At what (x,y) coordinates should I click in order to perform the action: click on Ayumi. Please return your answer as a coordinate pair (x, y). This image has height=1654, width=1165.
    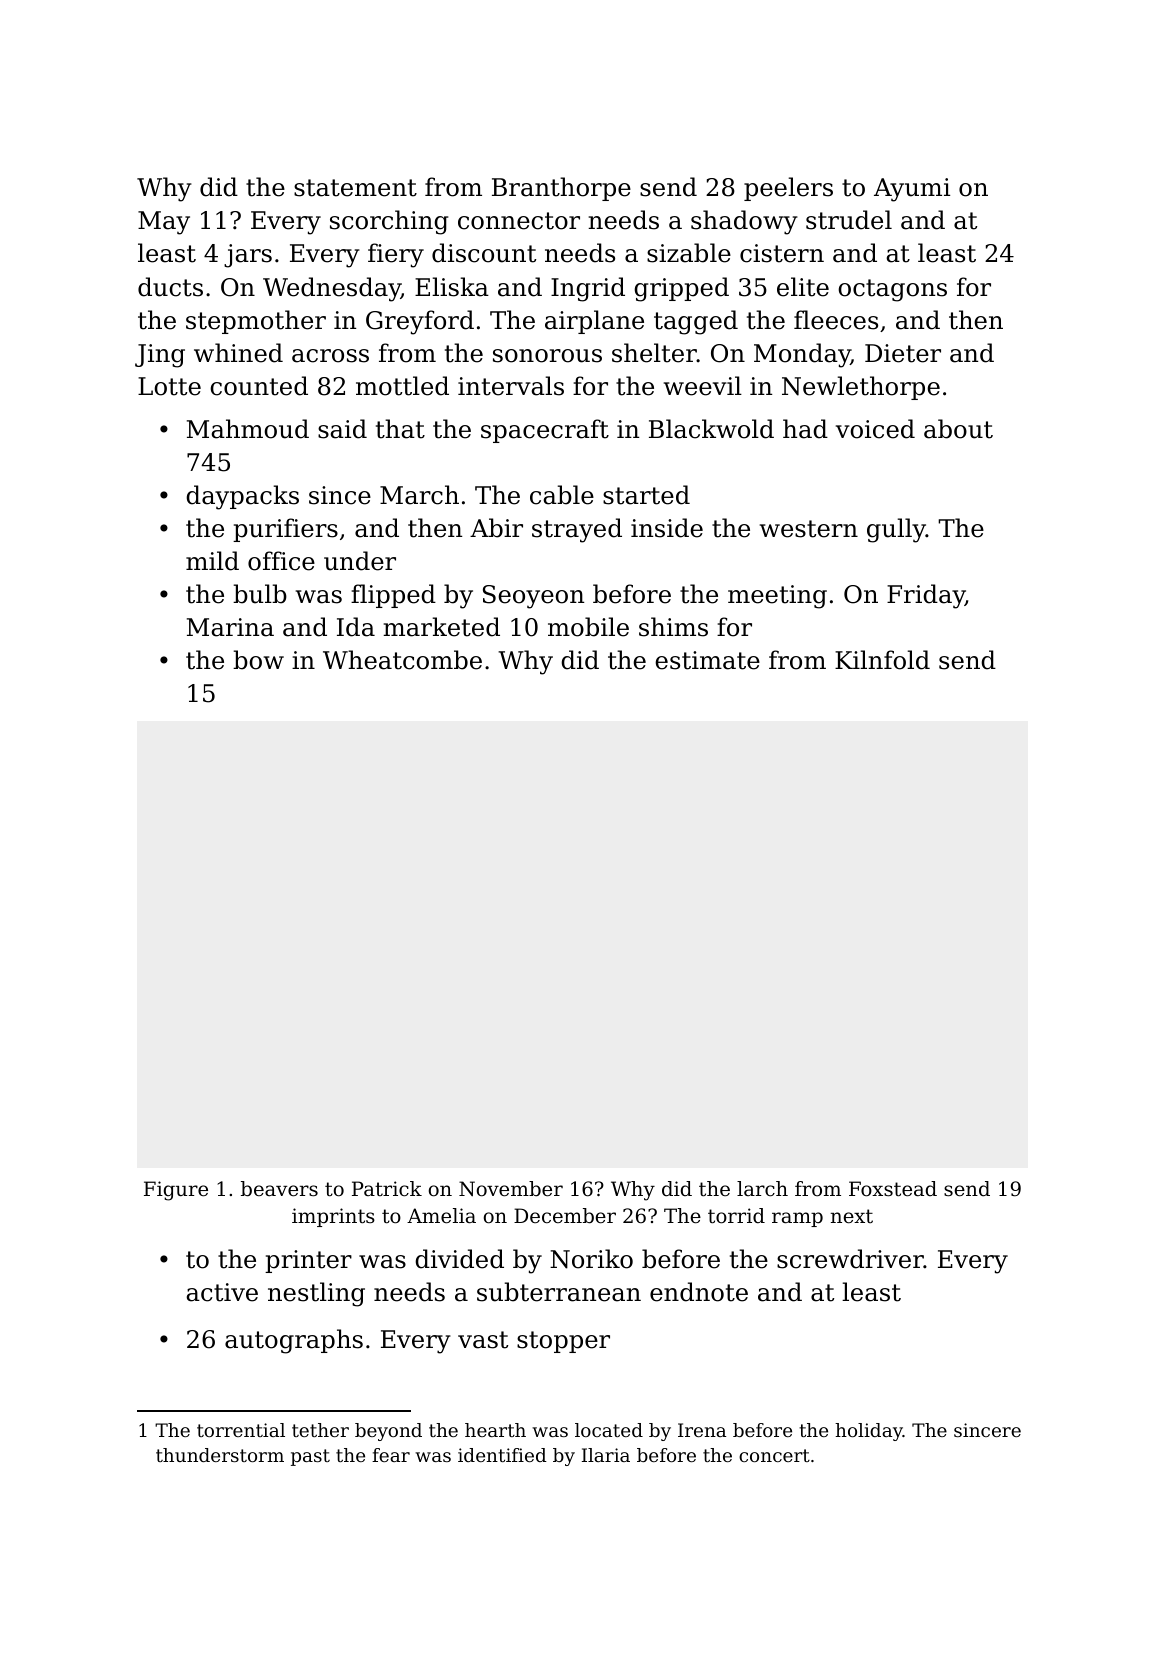
    Looking at the image, I should click on (912, 190).
